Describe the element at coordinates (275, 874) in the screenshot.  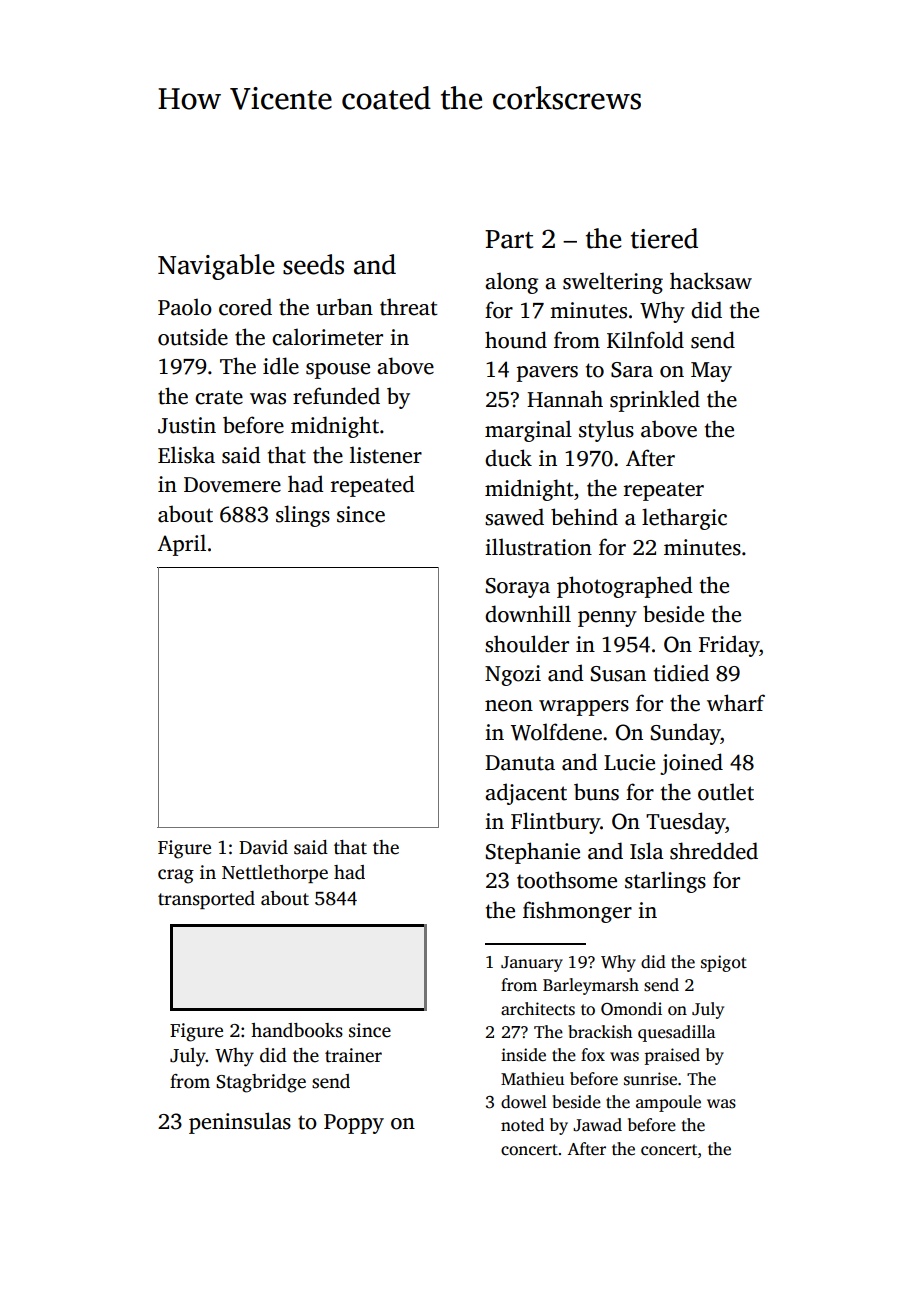
I see `Nettlethorpe` at that location.
